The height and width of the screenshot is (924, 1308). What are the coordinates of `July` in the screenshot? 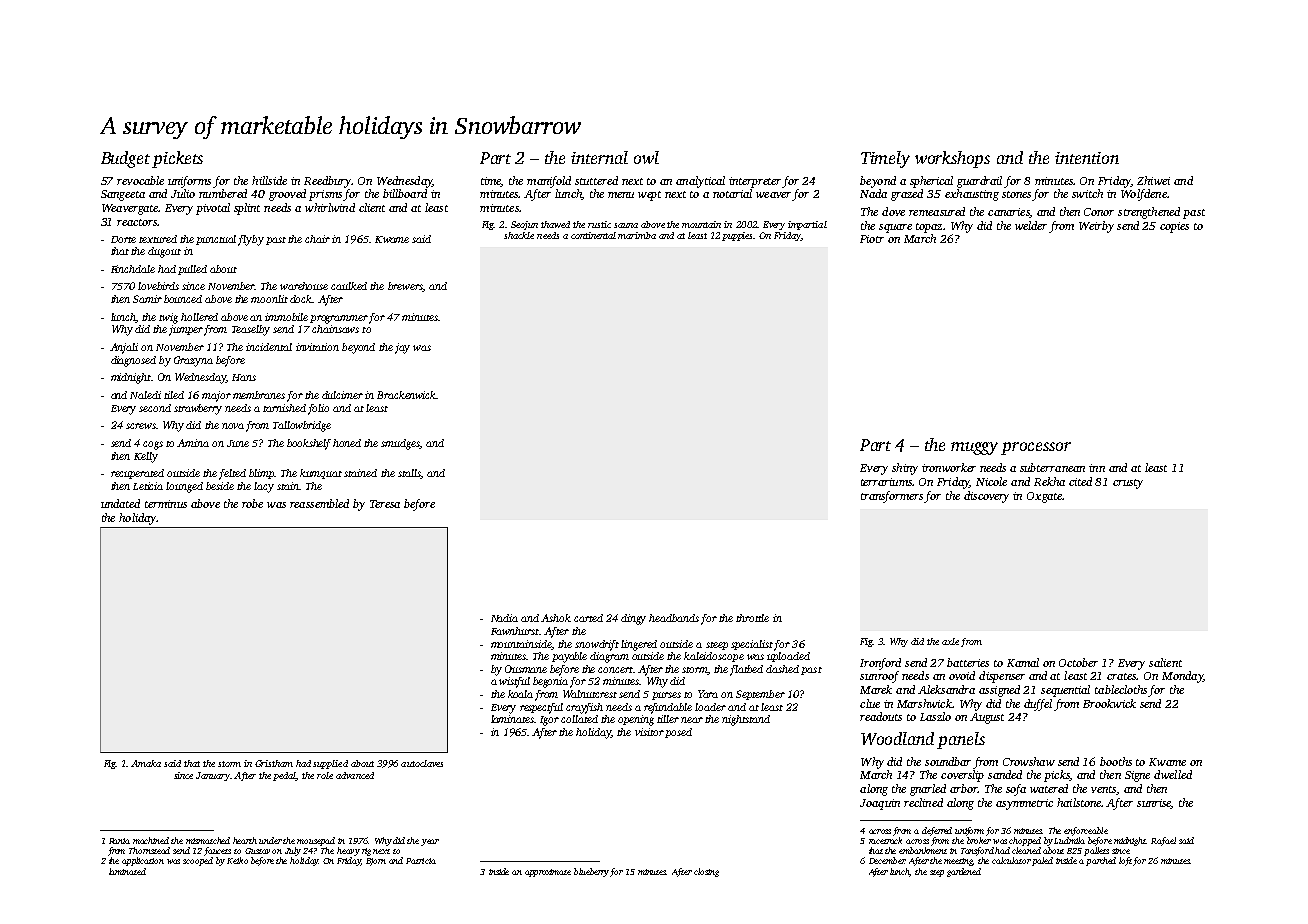 It's located at (293, 851).
